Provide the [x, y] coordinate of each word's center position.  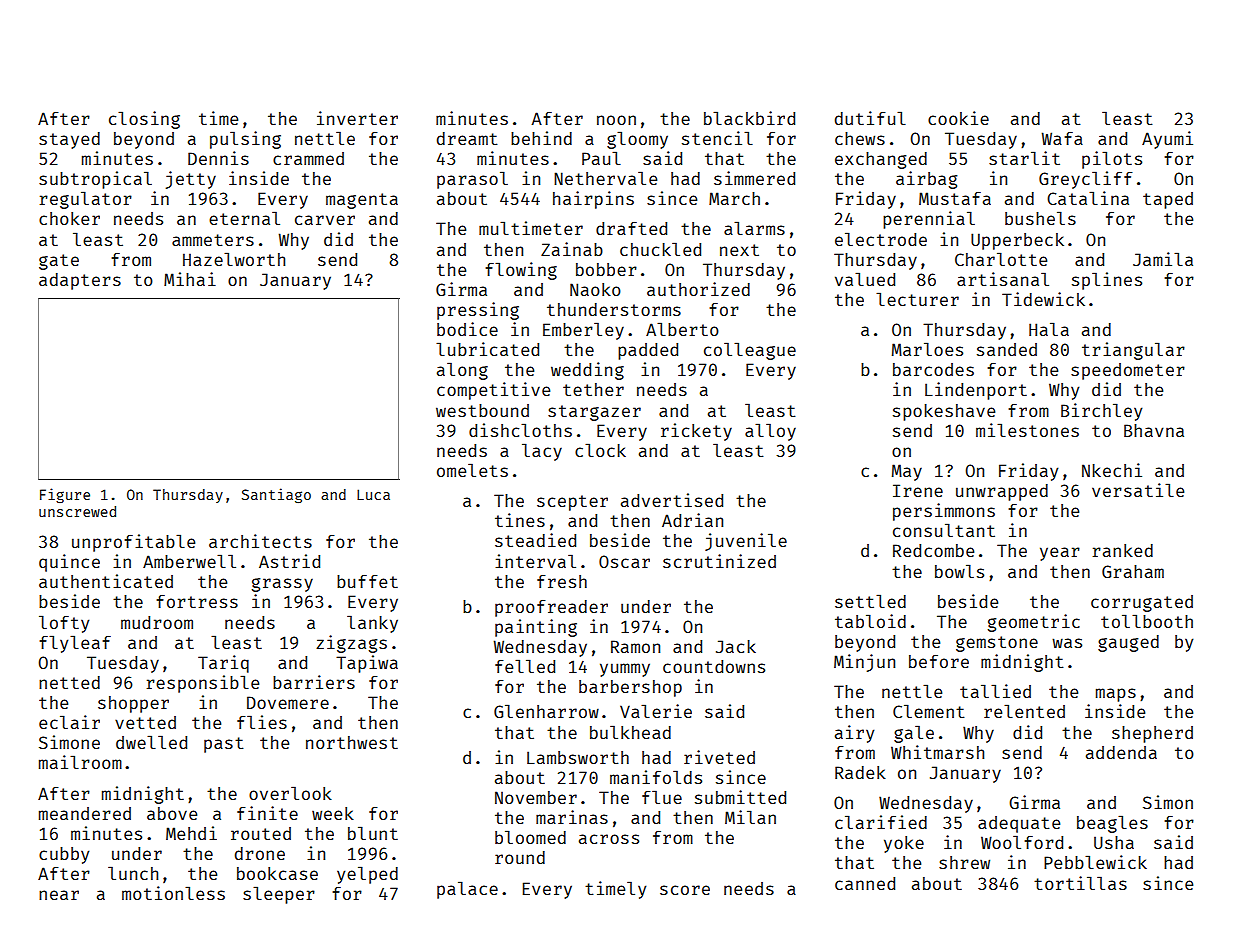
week [333, 813]
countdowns [714, 666]
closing [144, 120]
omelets [472, 470]
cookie [958, 118]
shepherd [1152, 734]
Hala [1049, 329]
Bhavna [1154, 430]
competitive [493, 391]
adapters [80, 281]
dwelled [151, 742]
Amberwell [189, 561]
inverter [357, 118]
